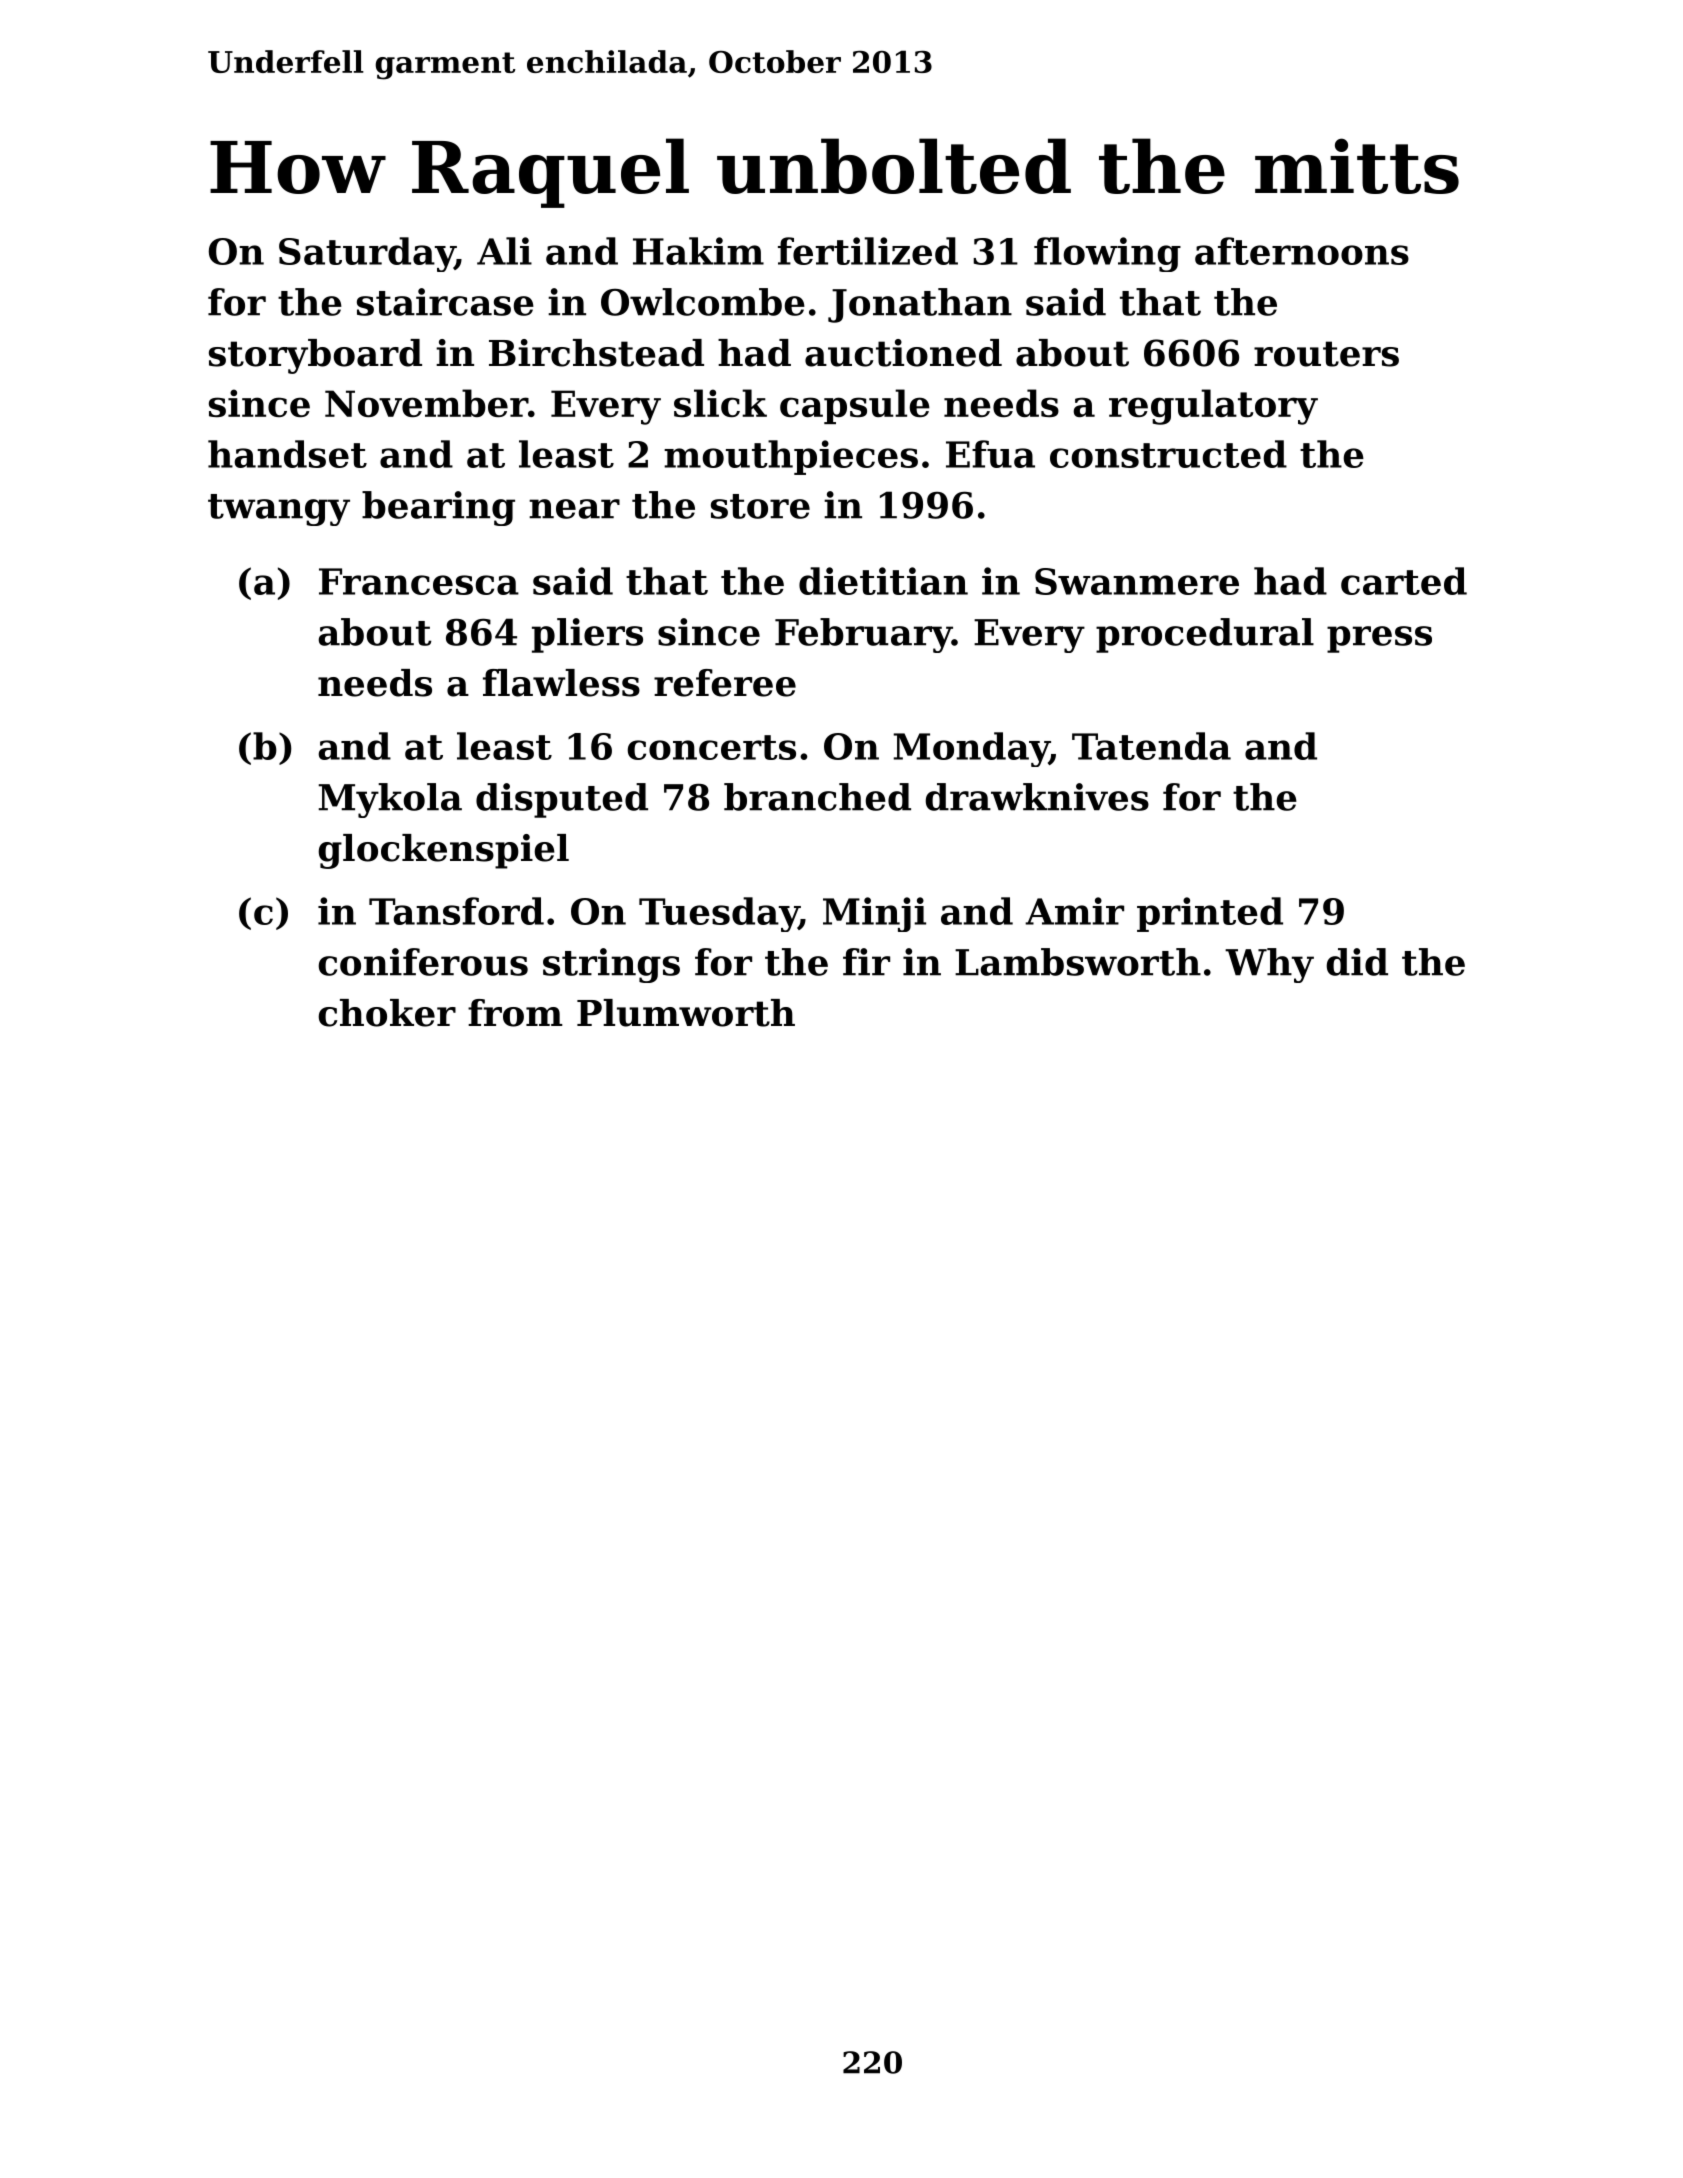 The width and height of the screenshot is (1683, 2178). What do you see at coordinates (1107, 254) in the screenshot?
I see `flowing` at bounding box center [1107, 254].
